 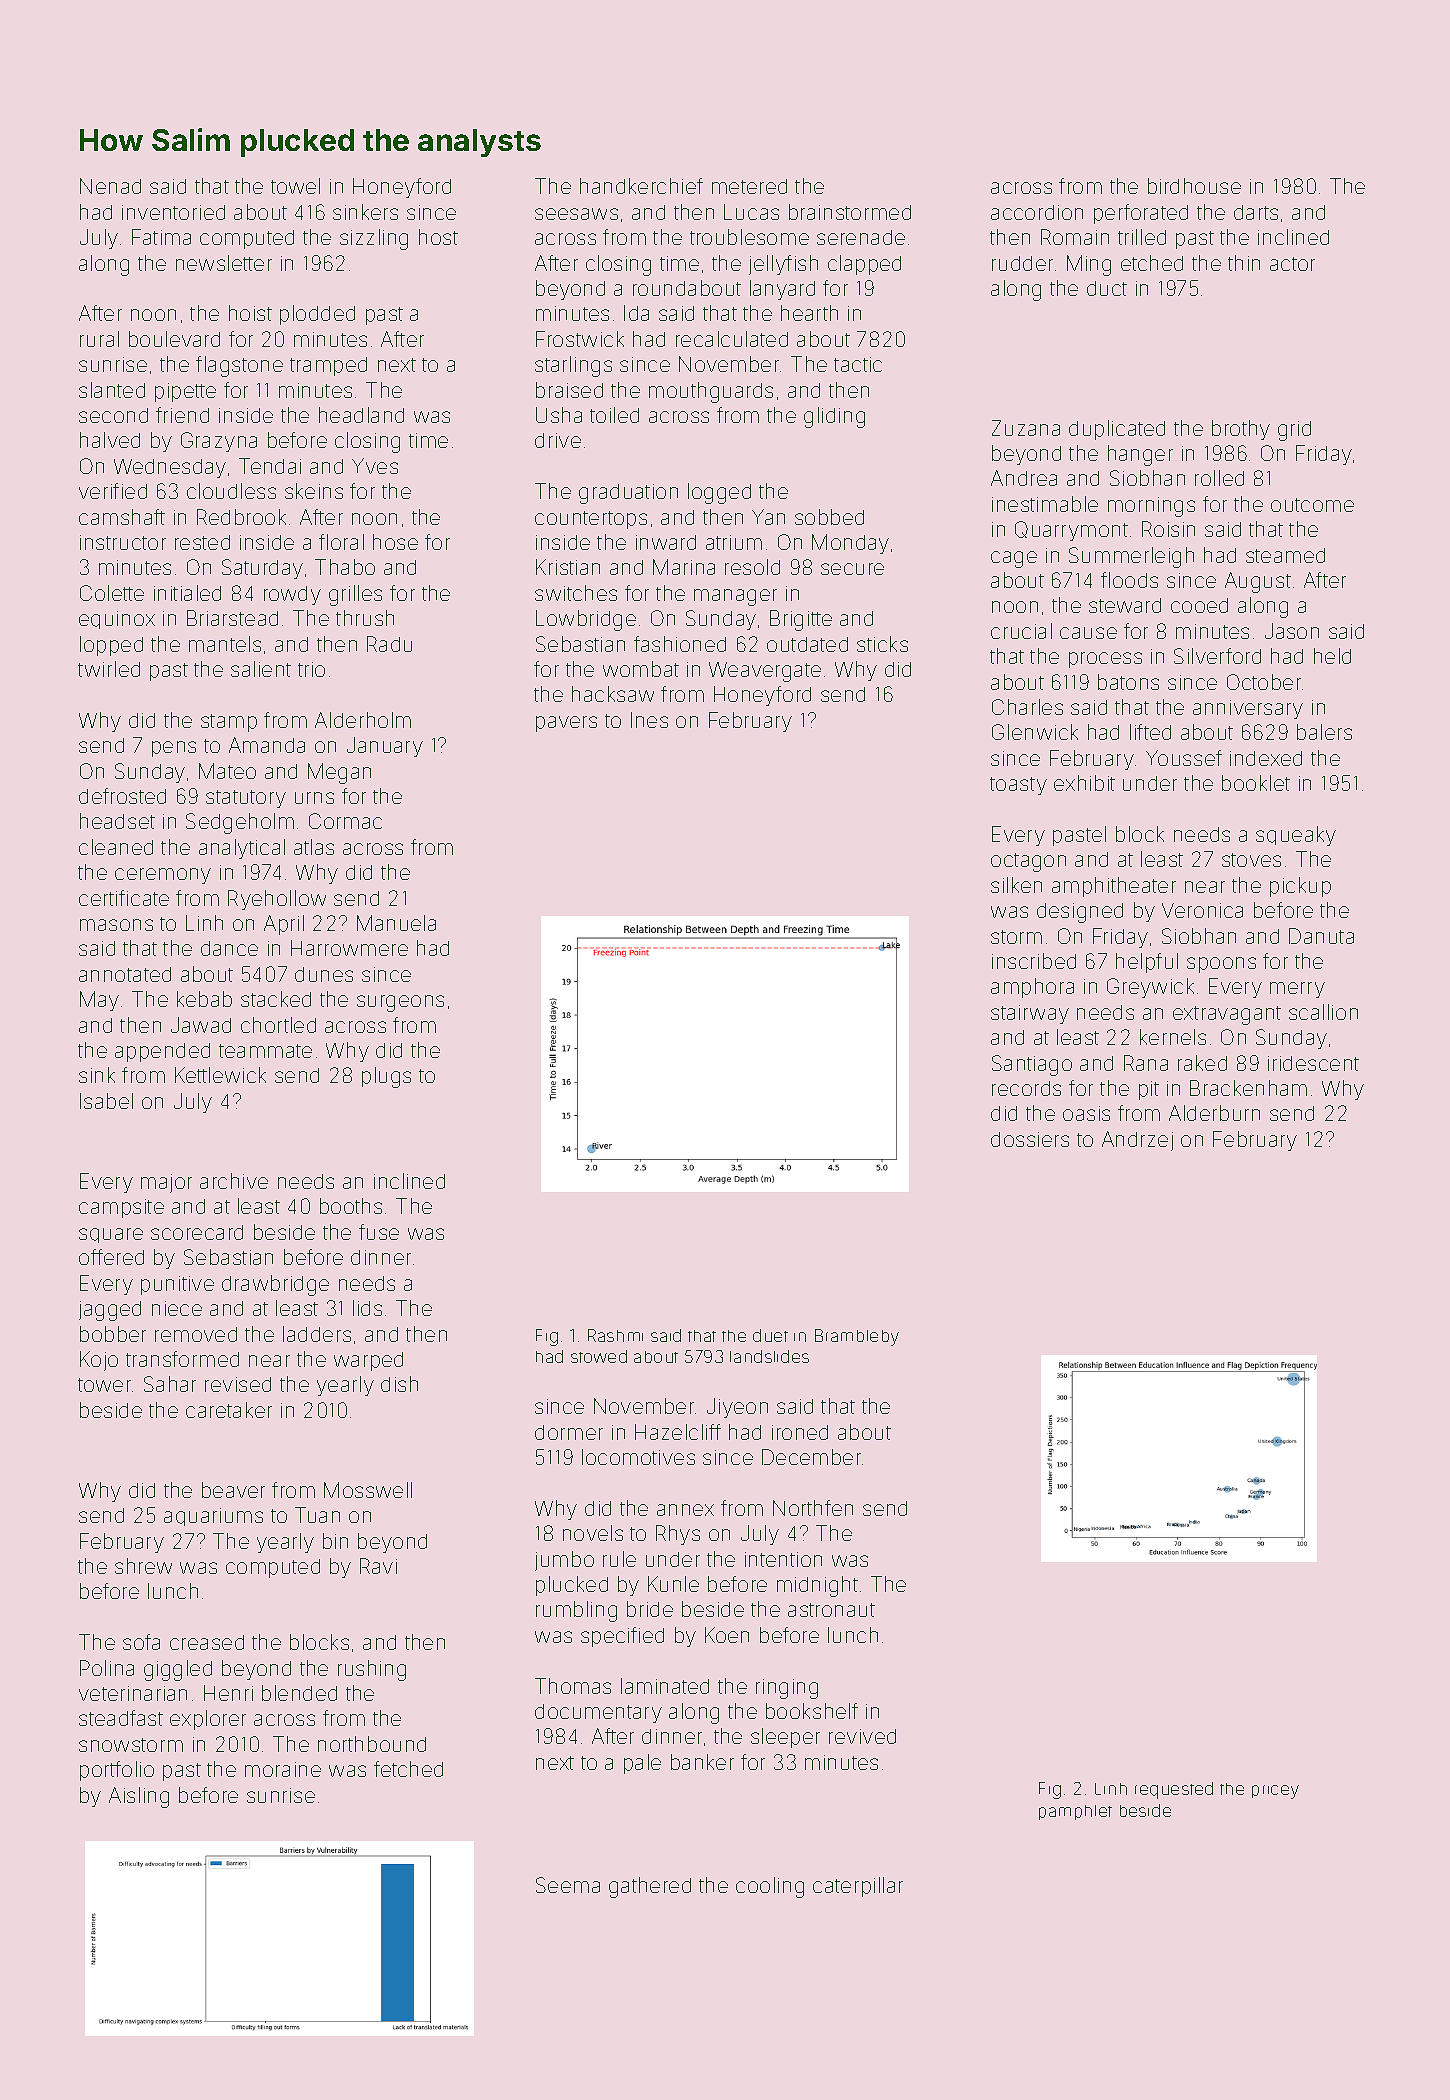 I want to click on sobbed, so click(x=829, y=517).
